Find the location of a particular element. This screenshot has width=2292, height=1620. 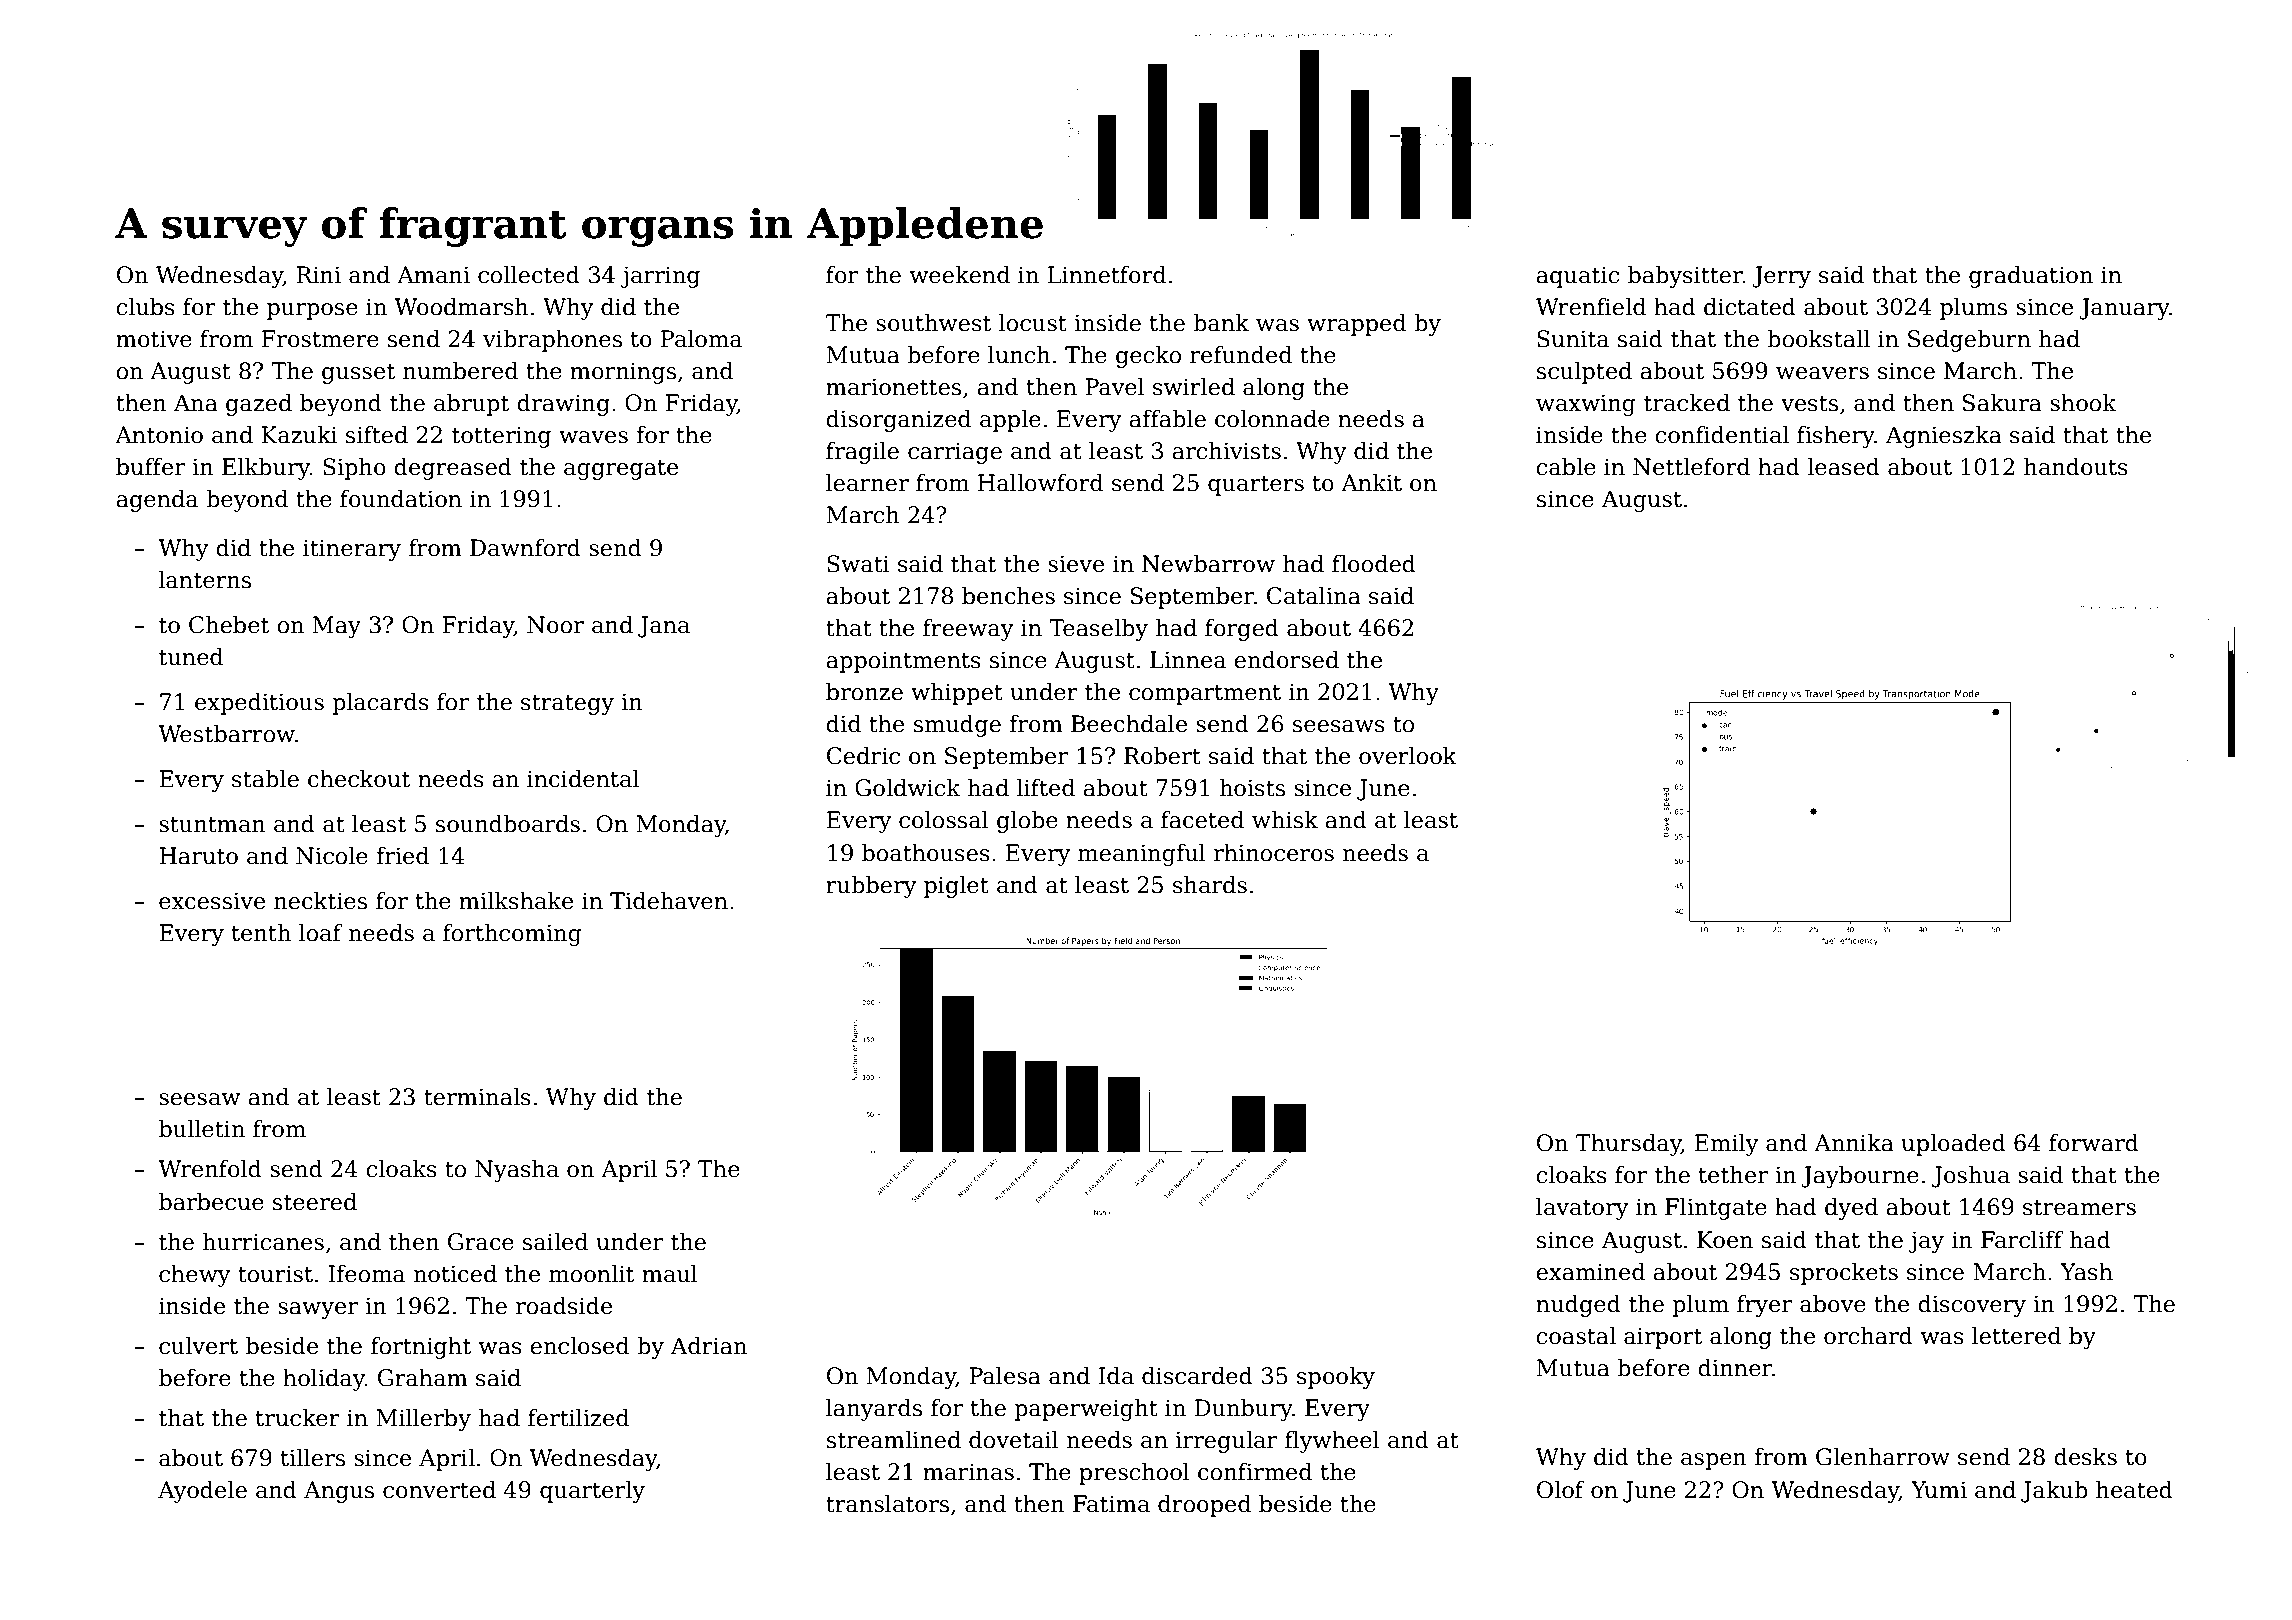

sailed is located at coordinates (555, 1242).
